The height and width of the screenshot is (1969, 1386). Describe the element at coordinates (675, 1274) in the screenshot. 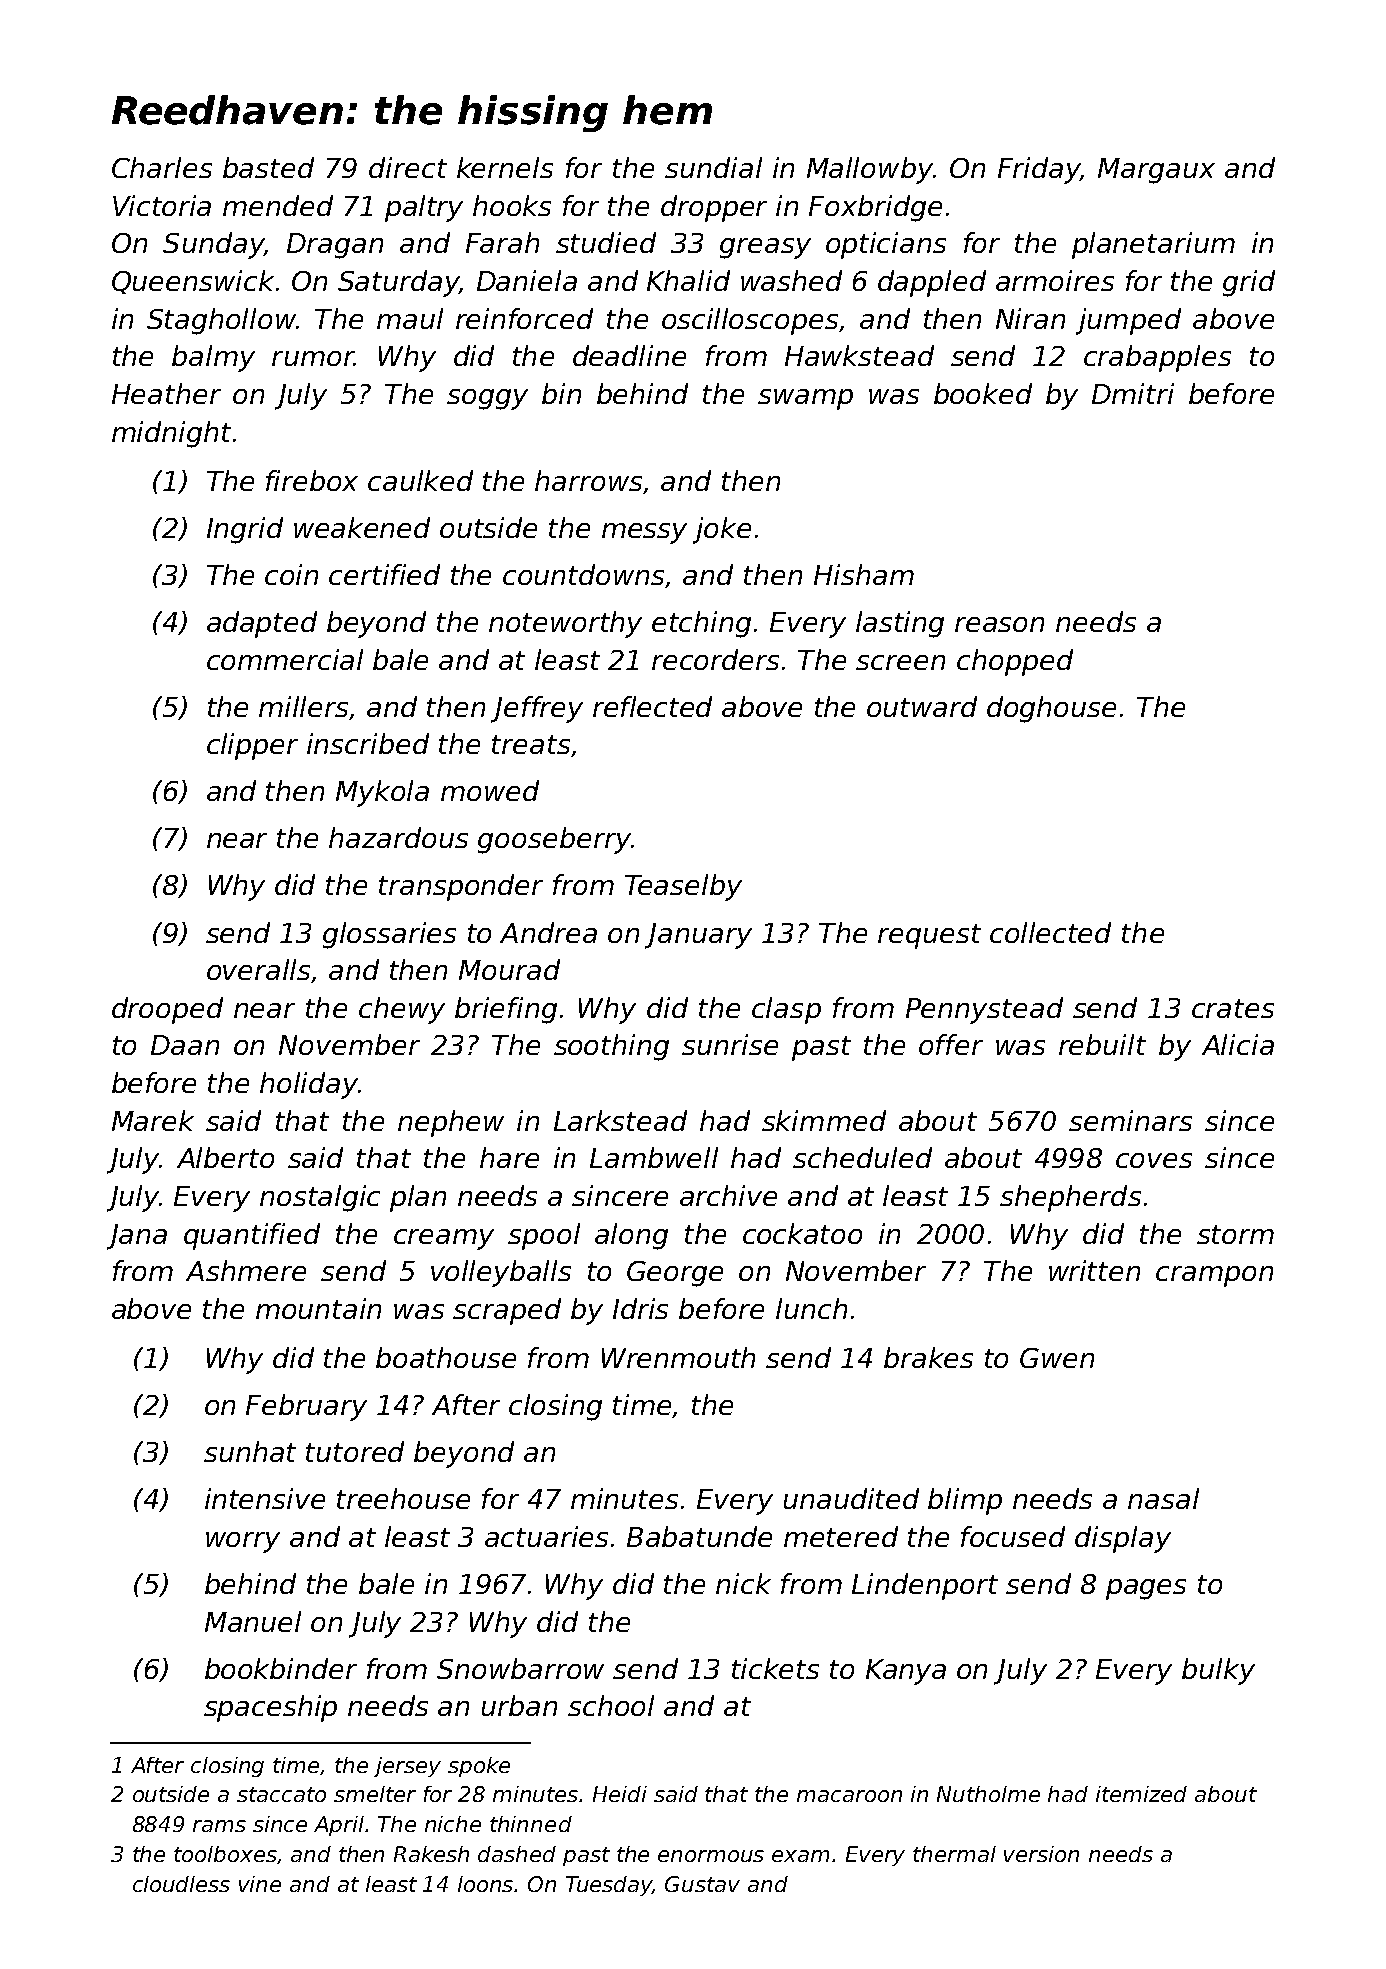

I see `George` at that location.
